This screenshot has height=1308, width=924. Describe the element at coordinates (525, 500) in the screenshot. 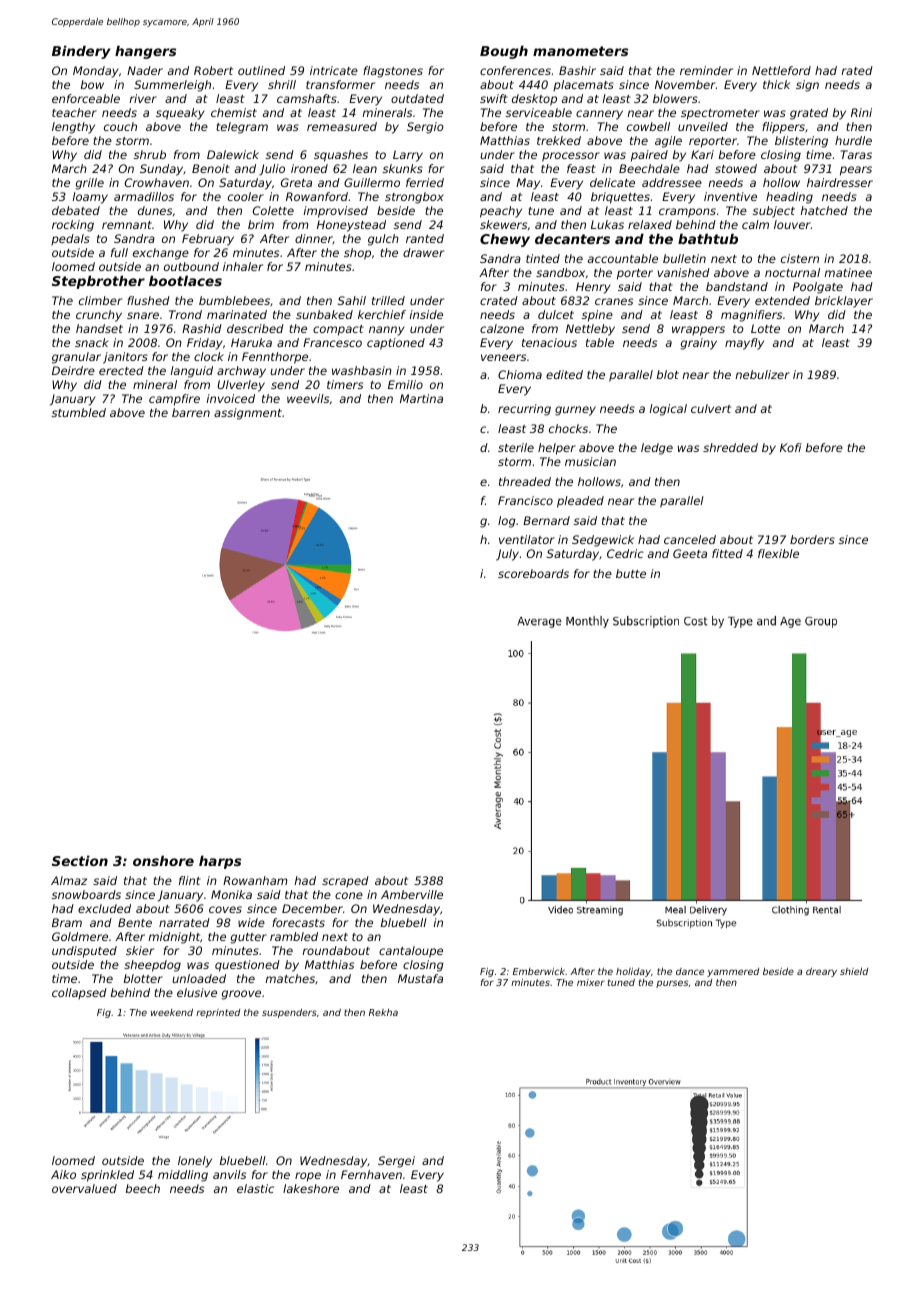

I see `Francisco` at that location.
